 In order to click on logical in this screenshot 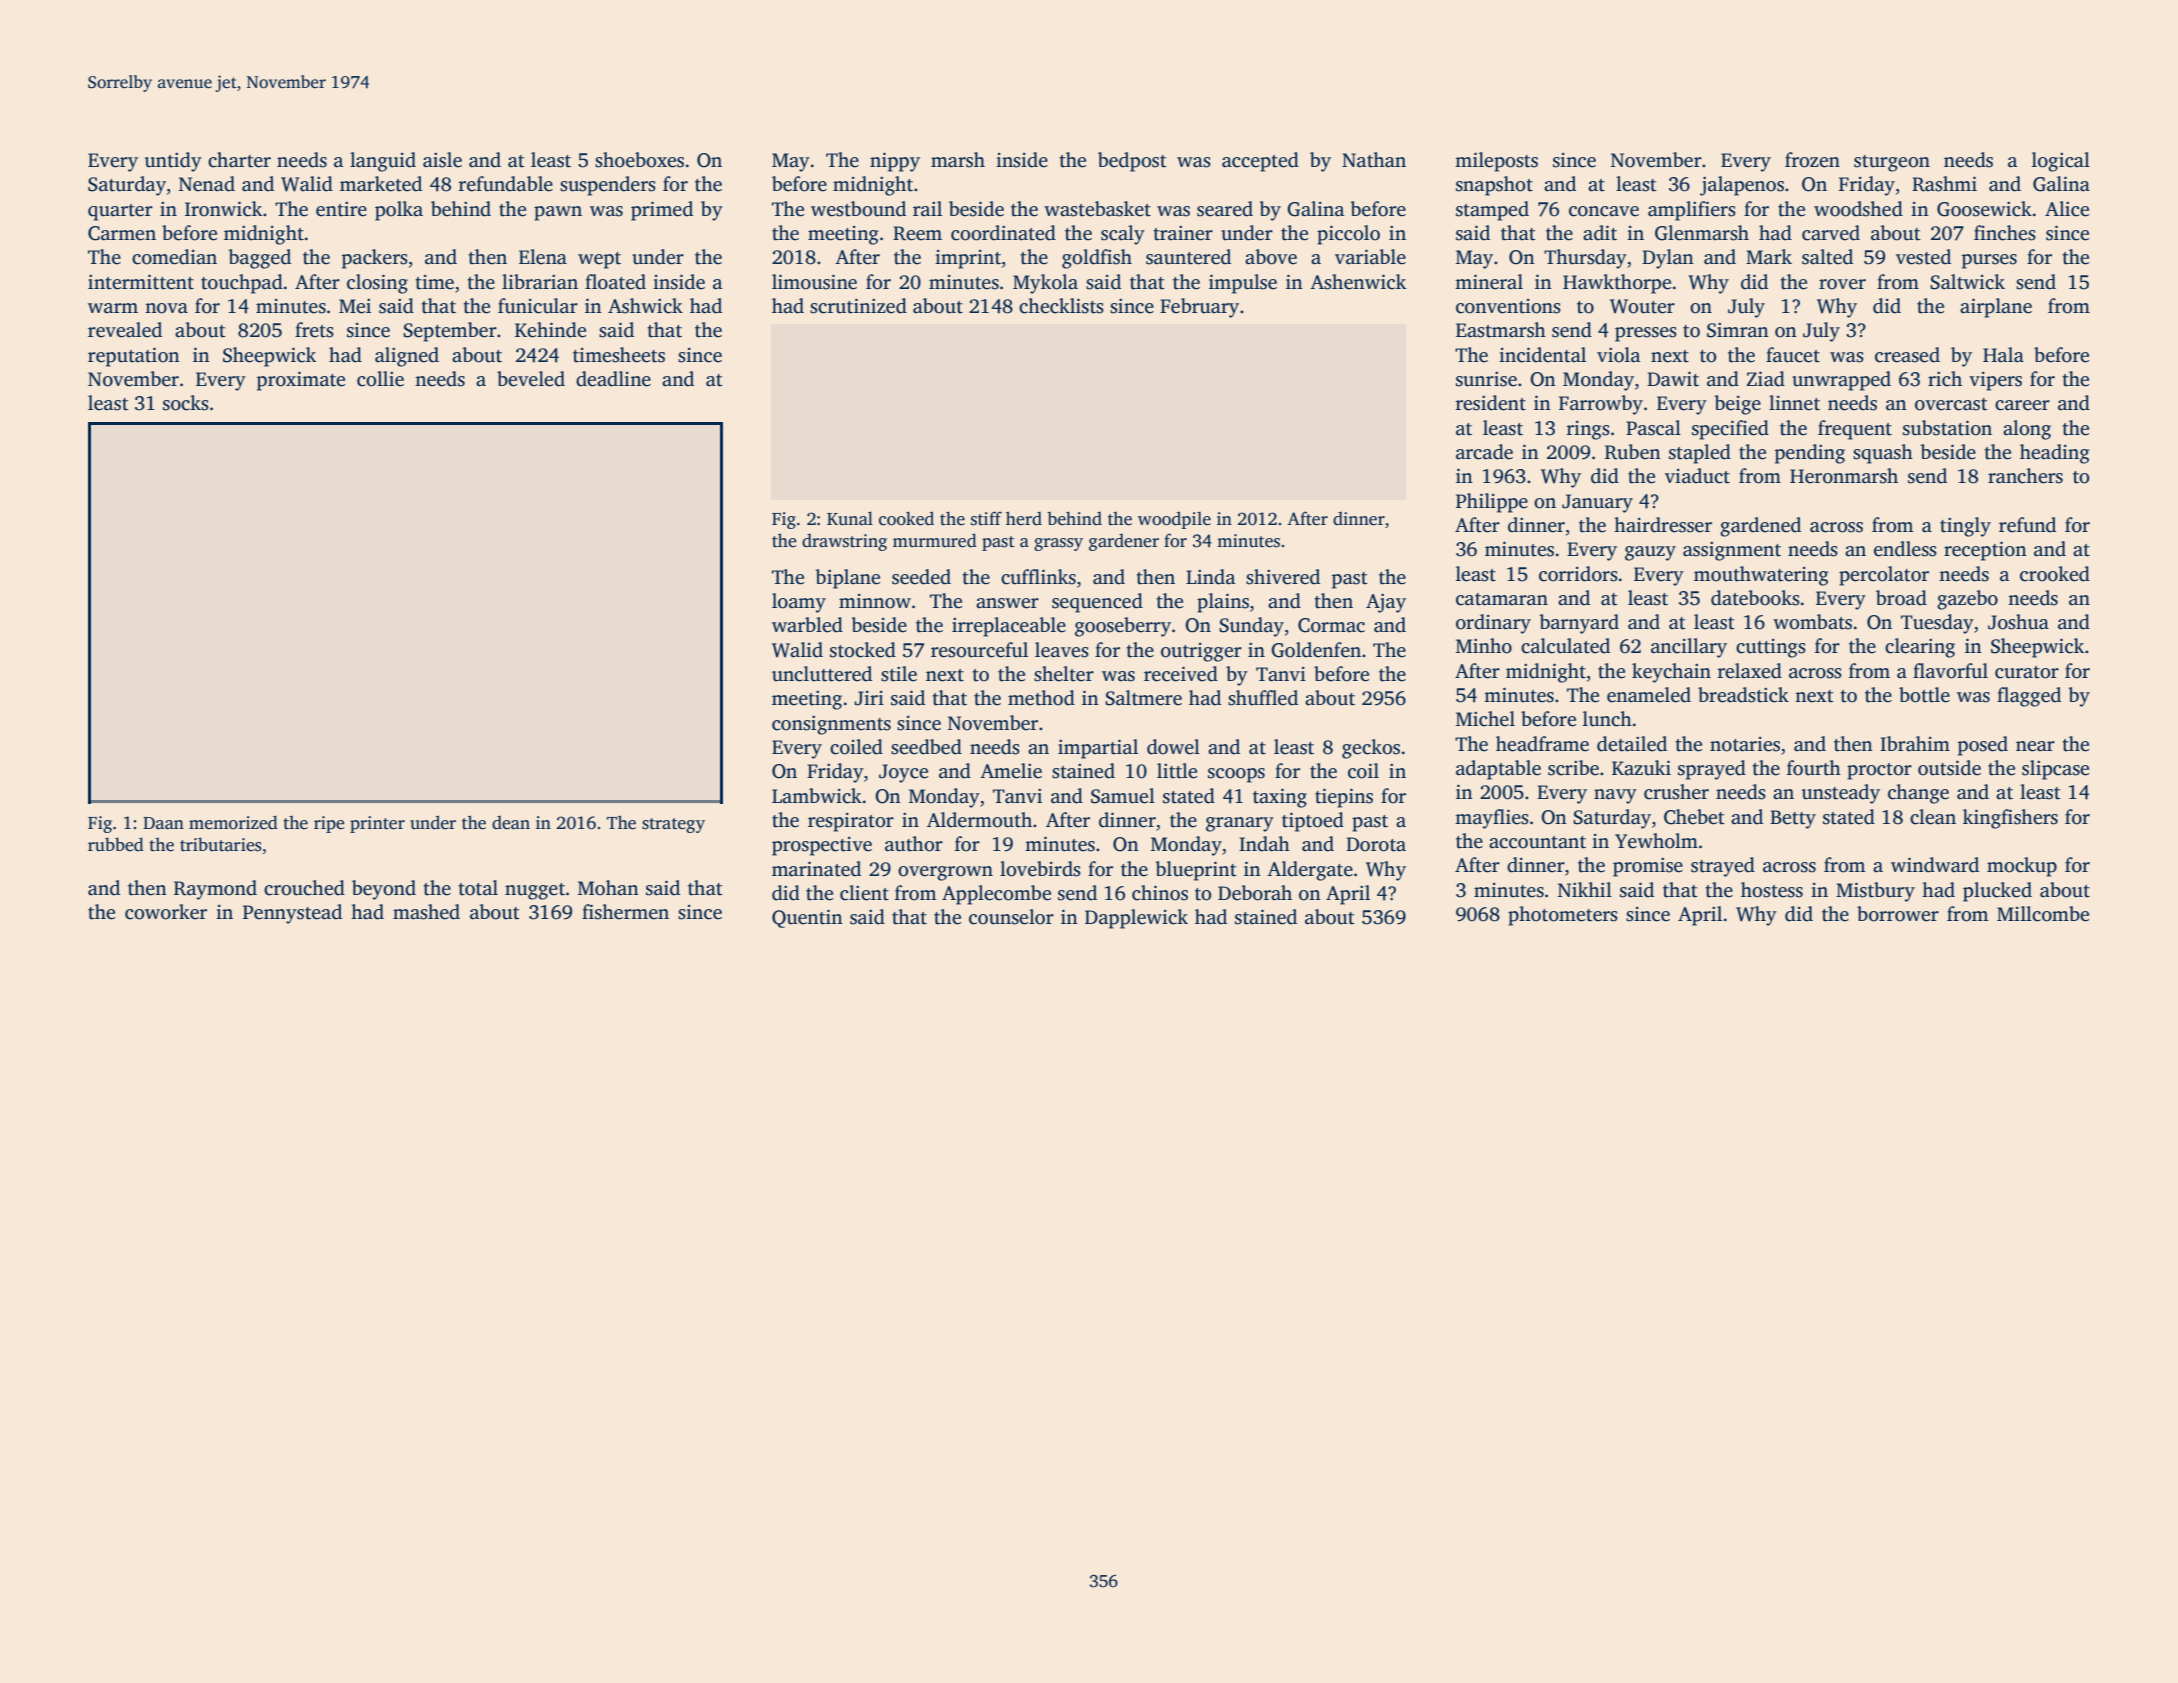, I will do `click(2061, 162)`.
